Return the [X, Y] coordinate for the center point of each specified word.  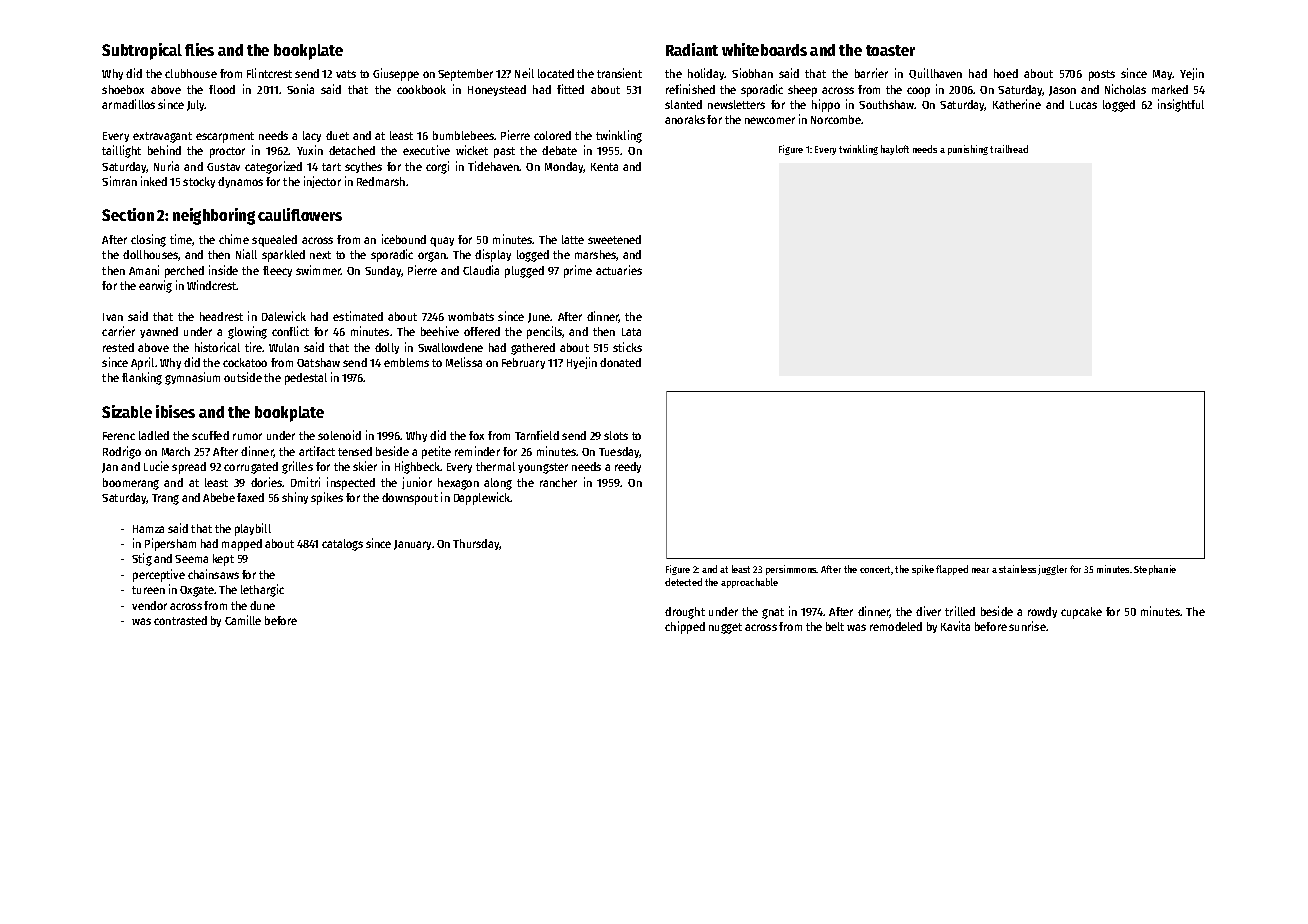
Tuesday [619, 452]
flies [199, 49]
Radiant [692, 49]
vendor [149, 605]
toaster [890, 50]
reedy [628, 467]
